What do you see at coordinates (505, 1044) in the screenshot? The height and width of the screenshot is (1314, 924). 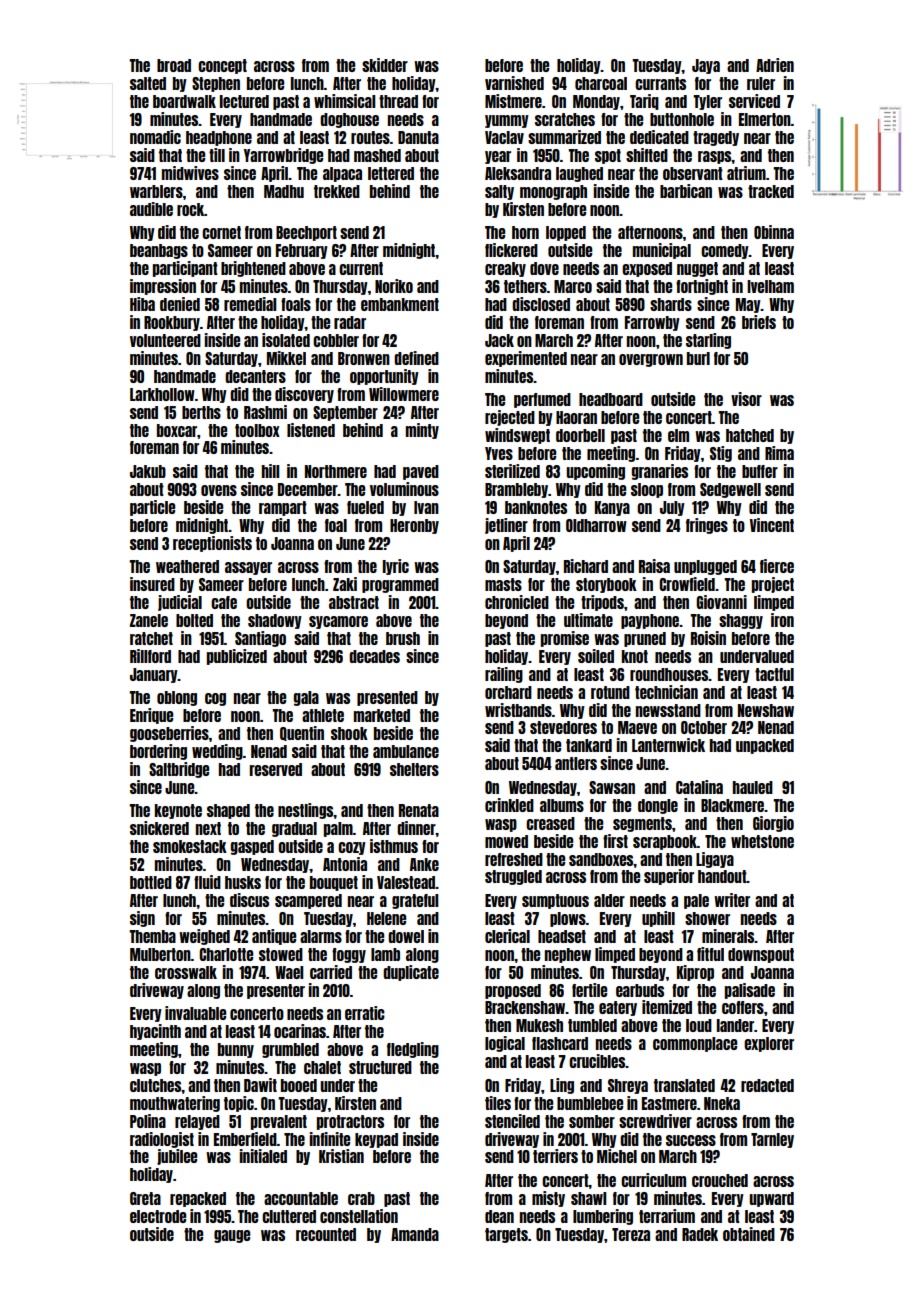 I see `logical` at bounding box center [505, 1044].
